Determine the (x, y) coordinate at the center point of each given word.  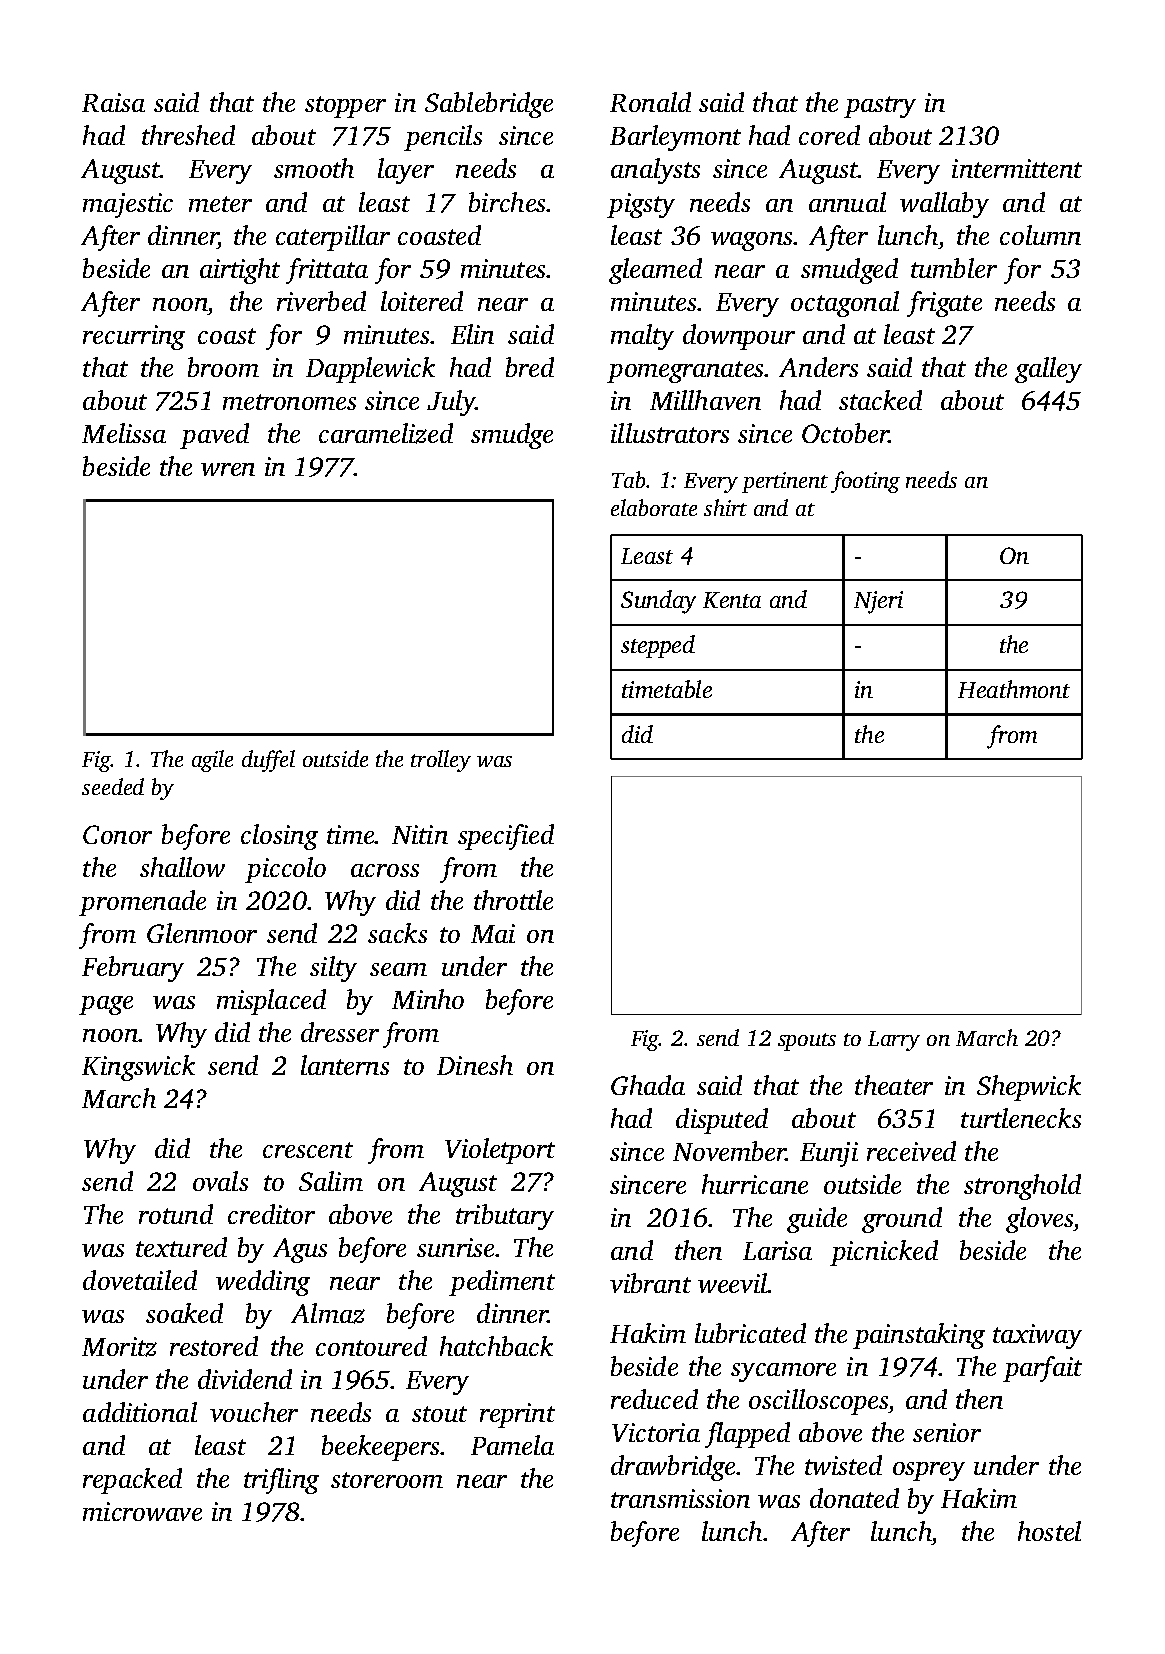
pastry (880, 107)
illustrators (670, 433)
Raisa (113, 102)
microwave (142, 1511)
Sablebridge (489, 105)
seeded (113, 786)
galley (1048, 370)
